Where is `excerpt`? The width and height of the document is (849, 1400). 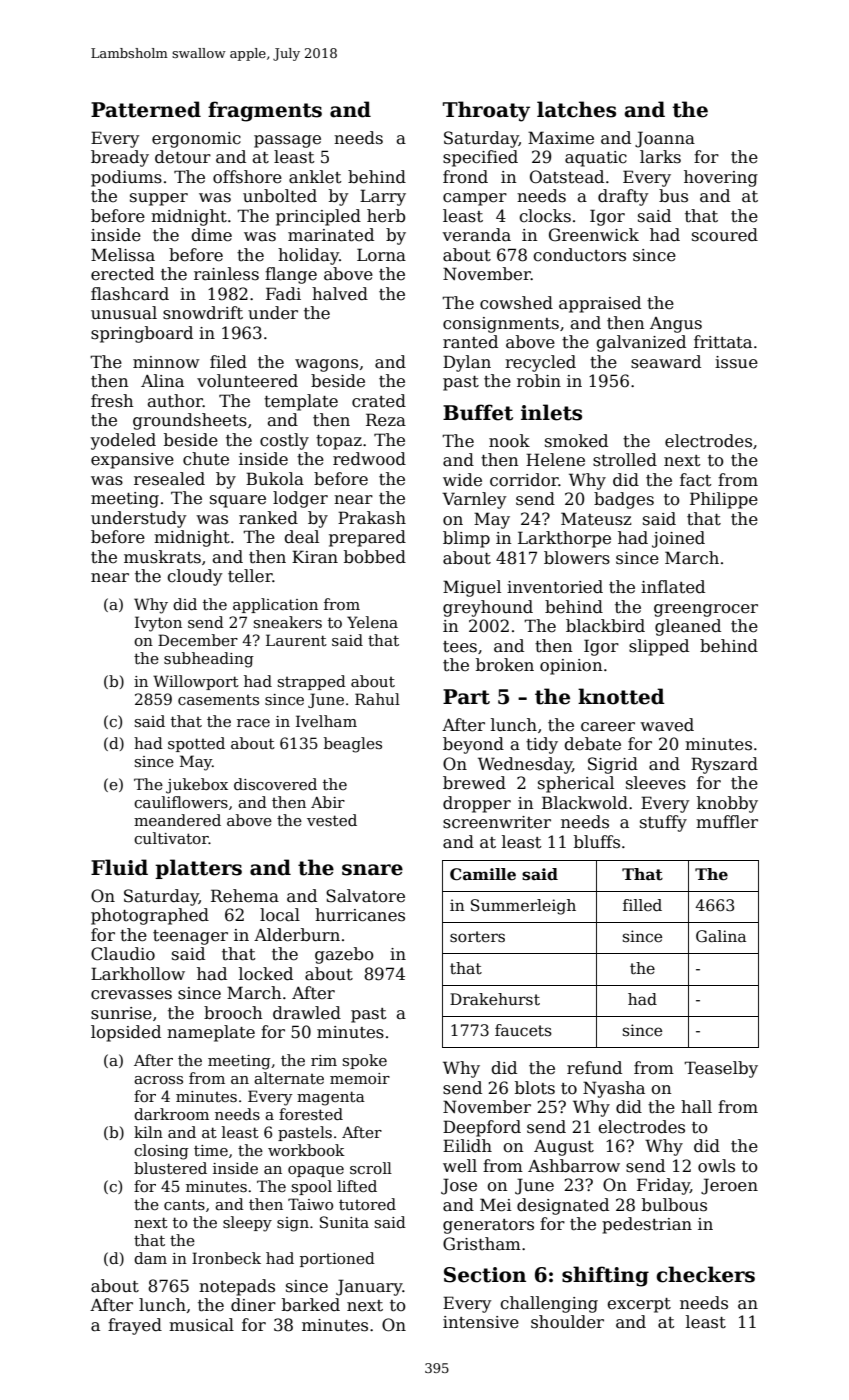 excerpt is located at coordinates (639, 1305).
